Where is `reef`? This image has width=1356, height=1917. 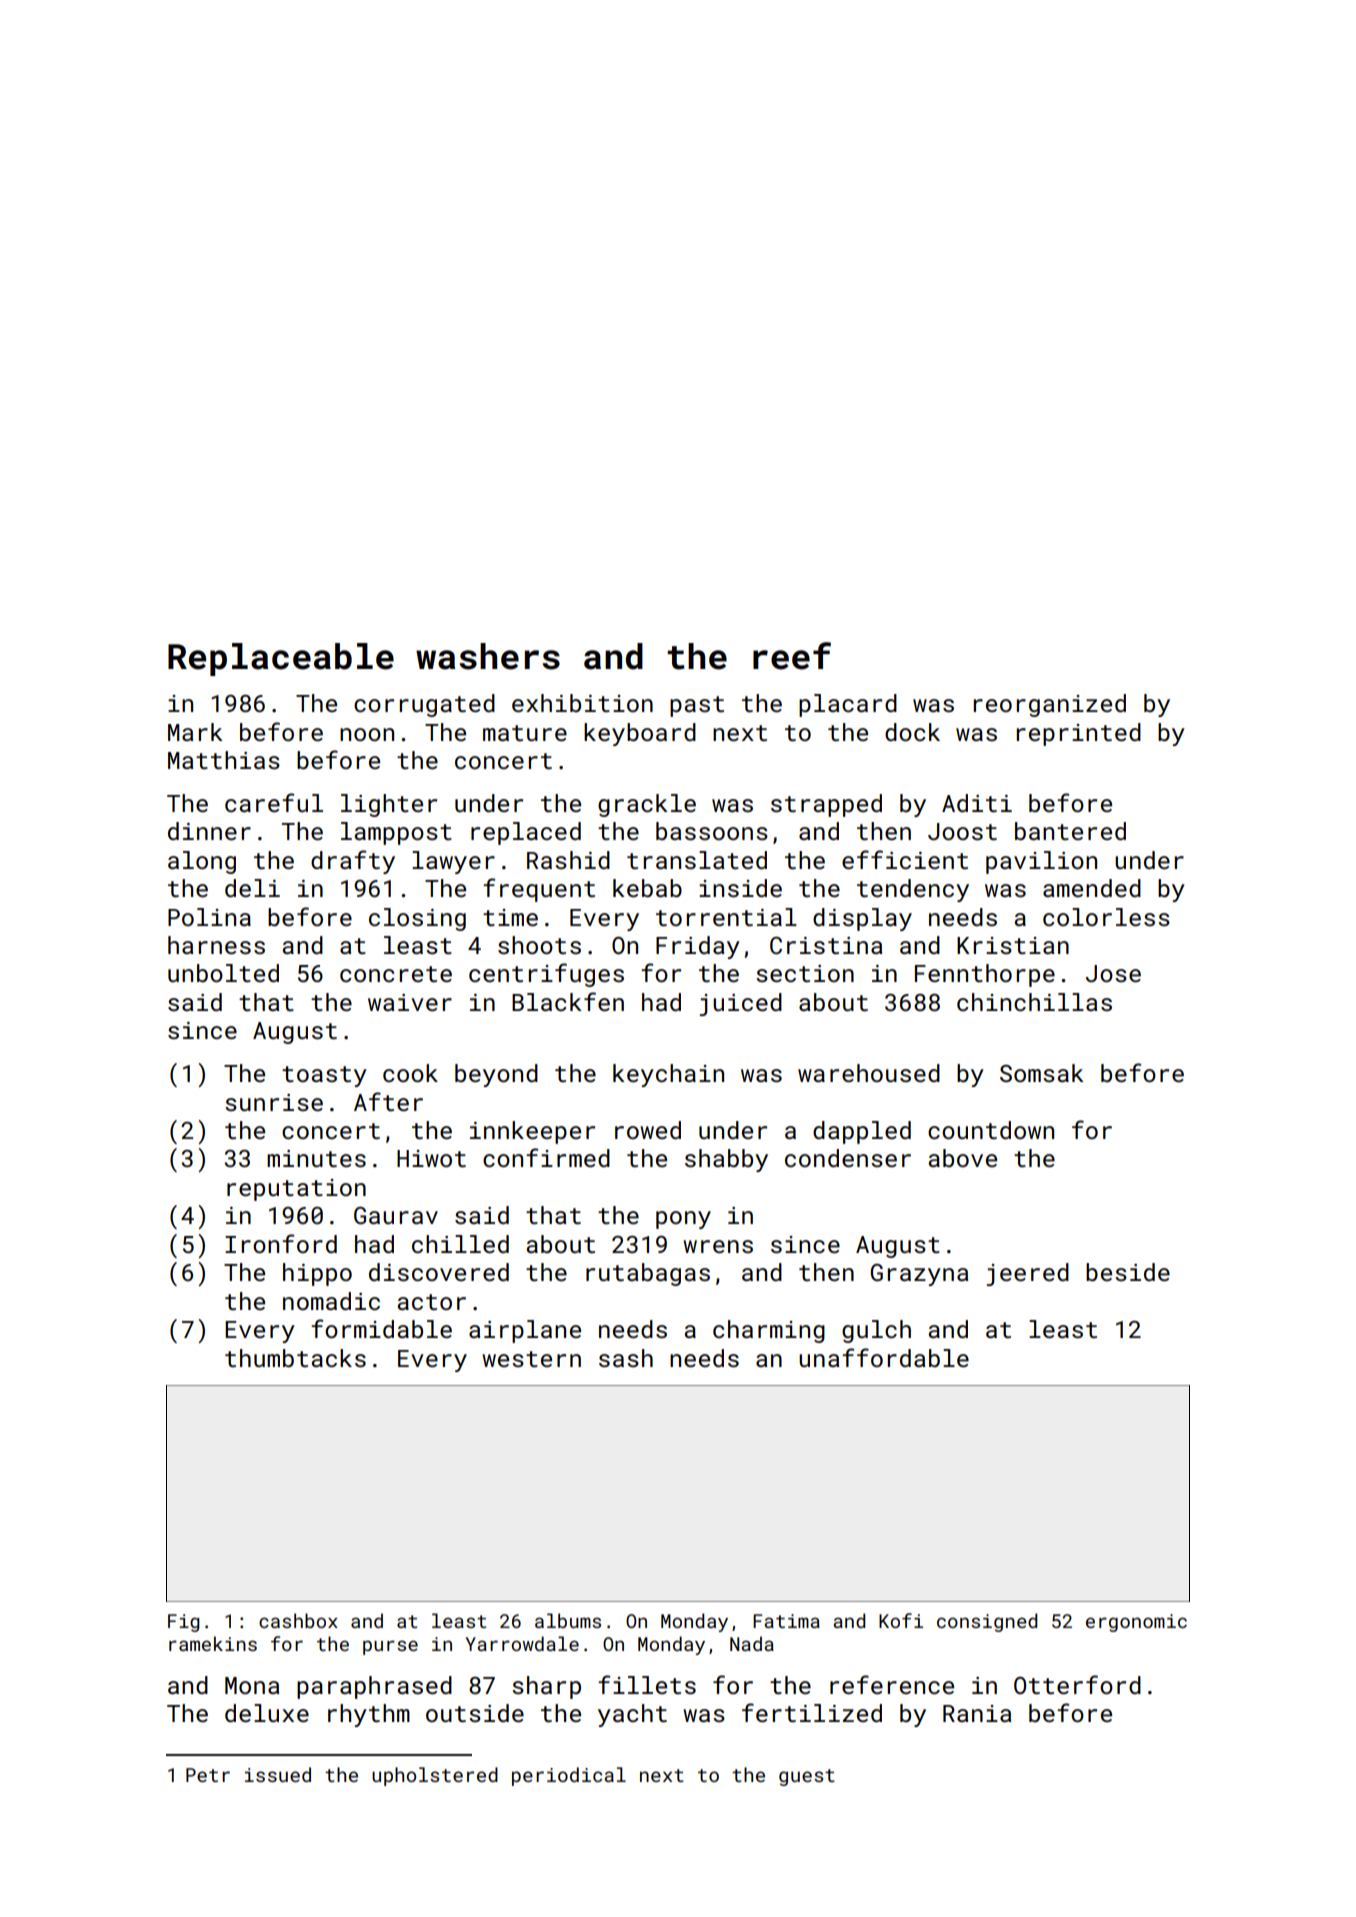 reef is located at coordinates (792, 656).
